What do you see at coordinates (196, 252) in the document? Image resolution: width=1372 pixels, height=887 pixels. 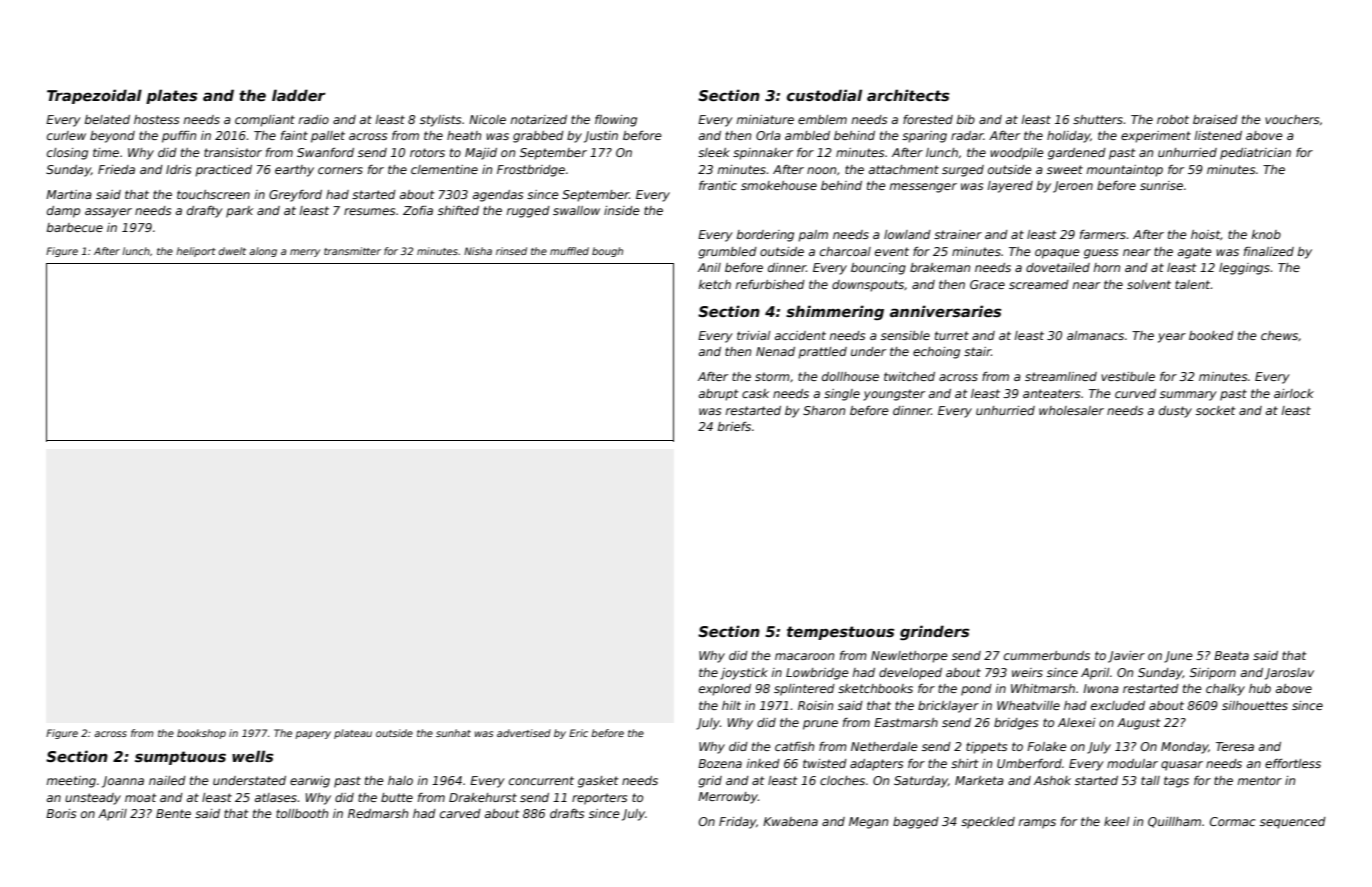 I see `heliport` at bounding box center [196, 252].
